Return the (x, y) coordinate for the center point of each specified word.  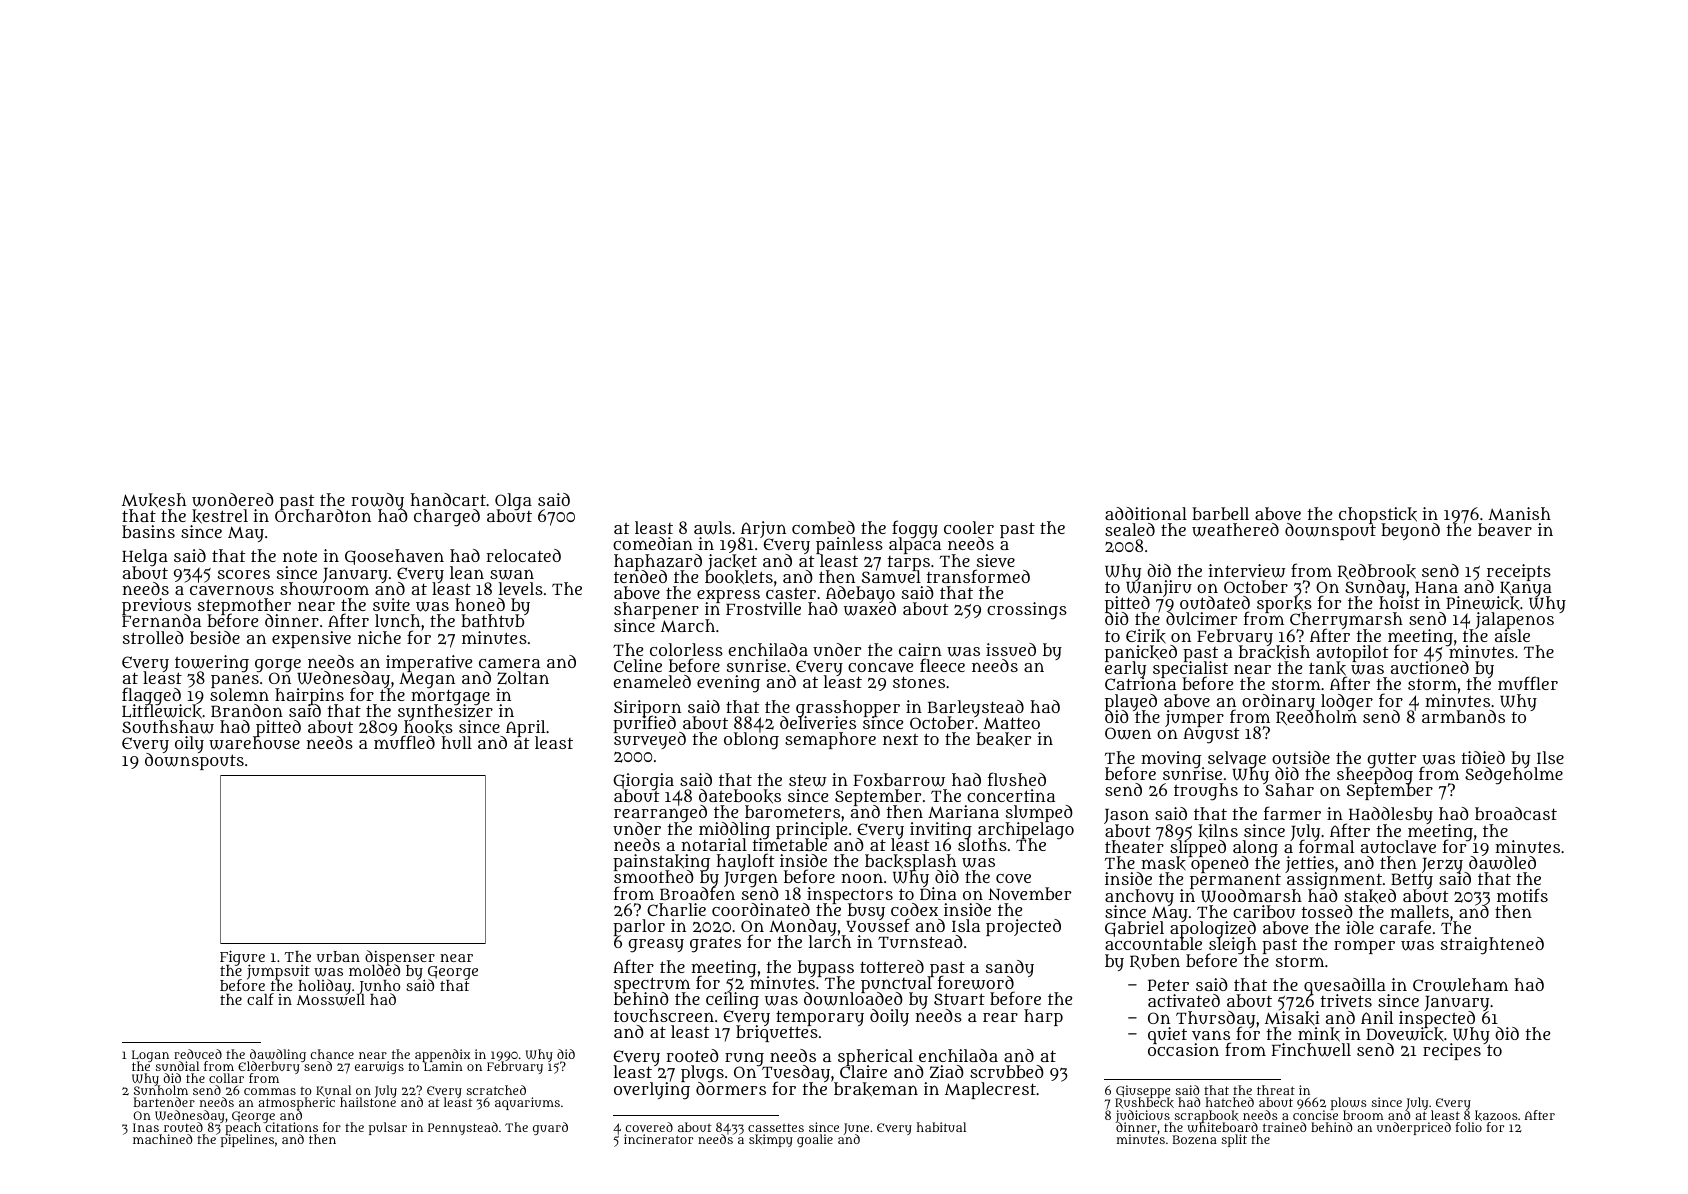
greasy (656, 946)
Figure (242, 958)
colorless (686, 649)
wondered (233, 500)
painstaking (661, 862)
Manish (1519, 513)
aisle (1512, 636)
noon (862, 878)
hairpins (309, 696)
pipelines (247, 1141)
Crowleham (1460, 985)
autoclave (1398, 846)
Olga (513, 501)
